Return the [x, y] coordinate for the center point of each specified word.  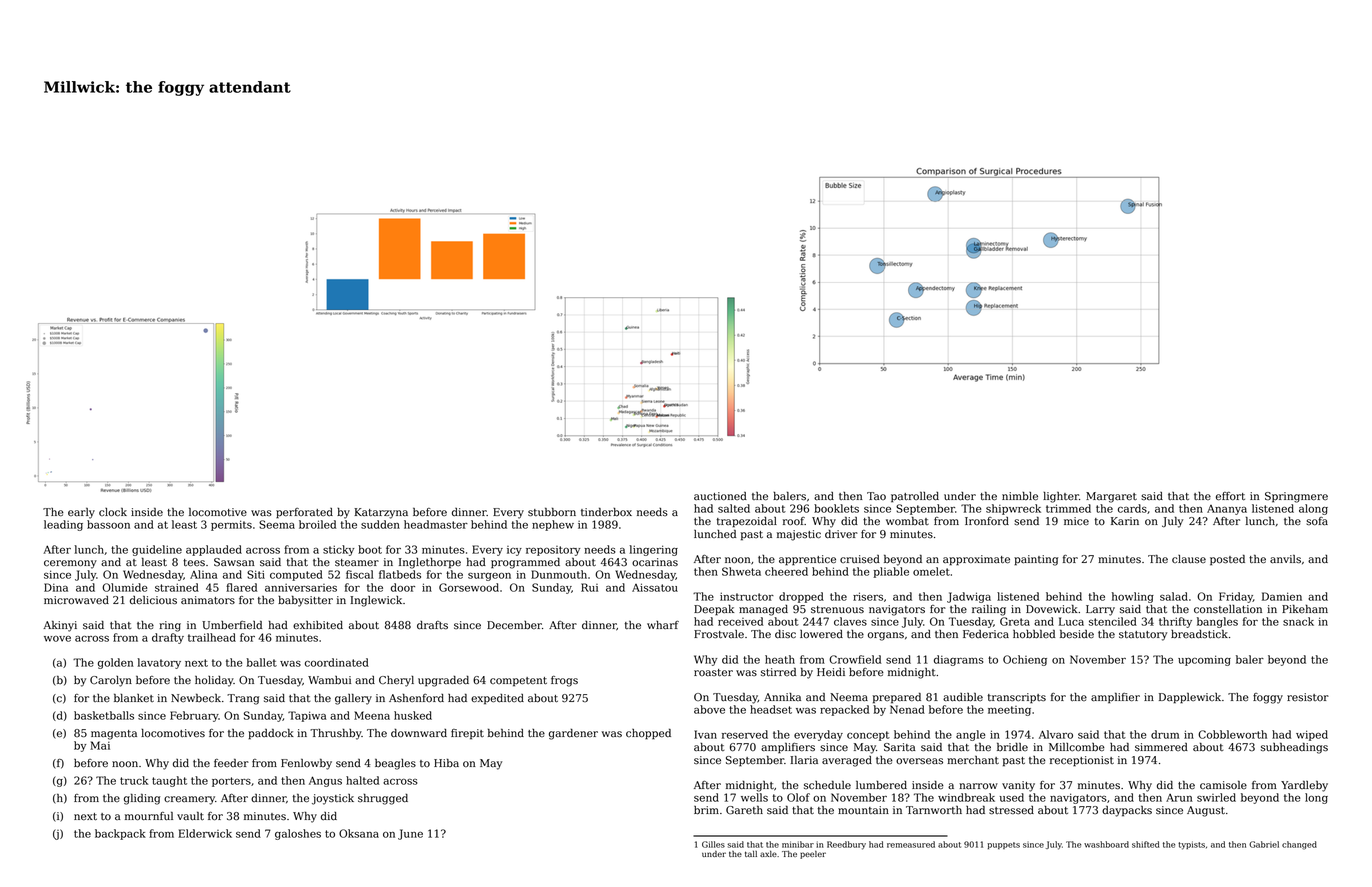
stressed [1011, 810]
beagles [395, 764]
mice [1076, 521]
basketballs [104, 715]
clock [113, 512]
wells [754, 797]
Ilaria [804, 760]
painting [1036, 560]
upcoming [1204, 660]
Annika [782, 697]
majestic [799, 535]
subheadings [1294, 748]
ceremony [70, 564]
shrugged [383, 799]
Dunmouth [559, 574]
